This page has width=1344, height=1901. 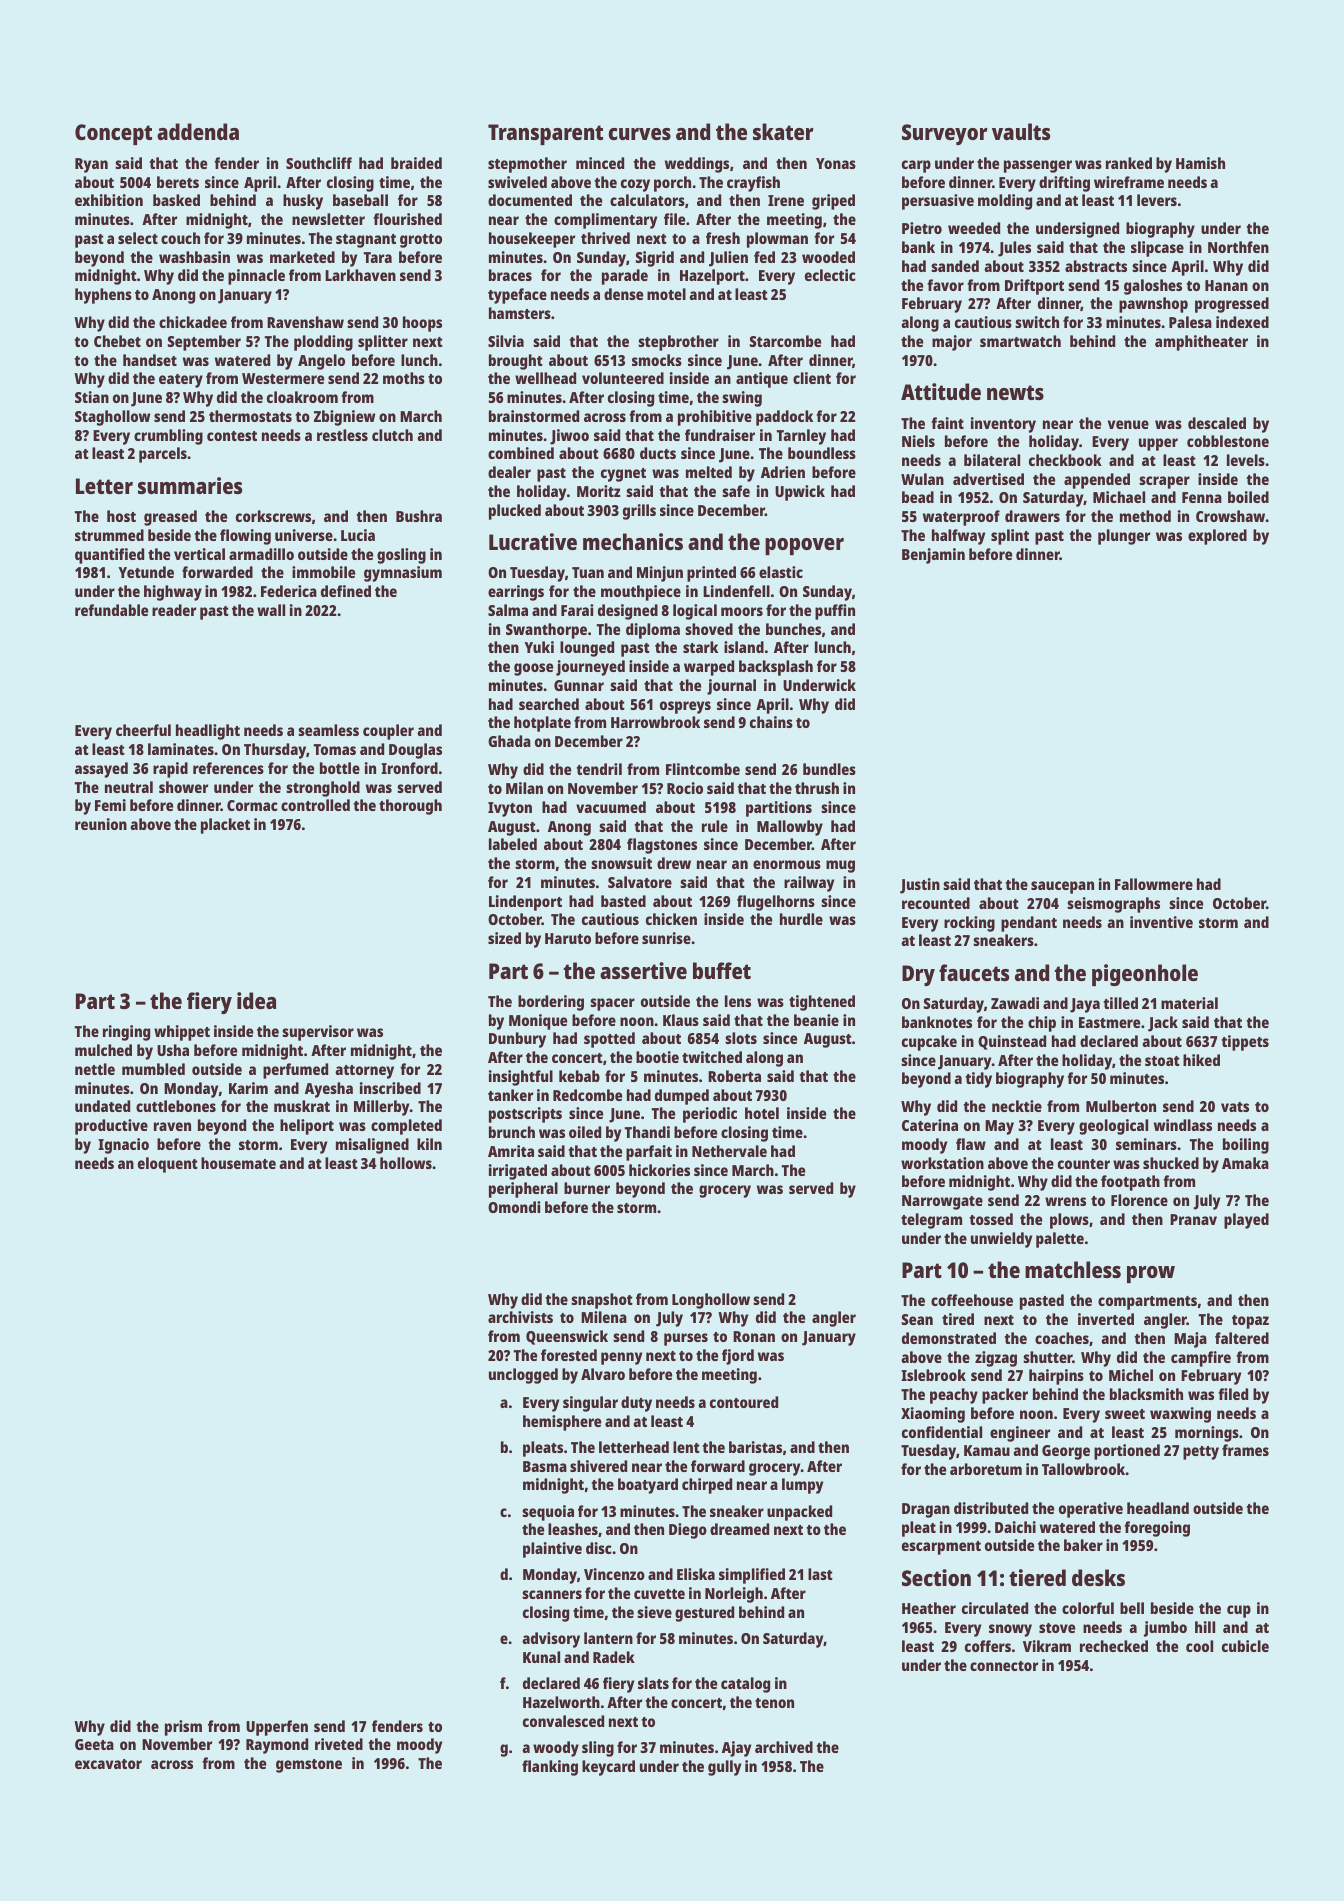 What do you see at coordinates (1245, 1043) in the page?
I see `tippets` at bounding box center [1245, 1043].
